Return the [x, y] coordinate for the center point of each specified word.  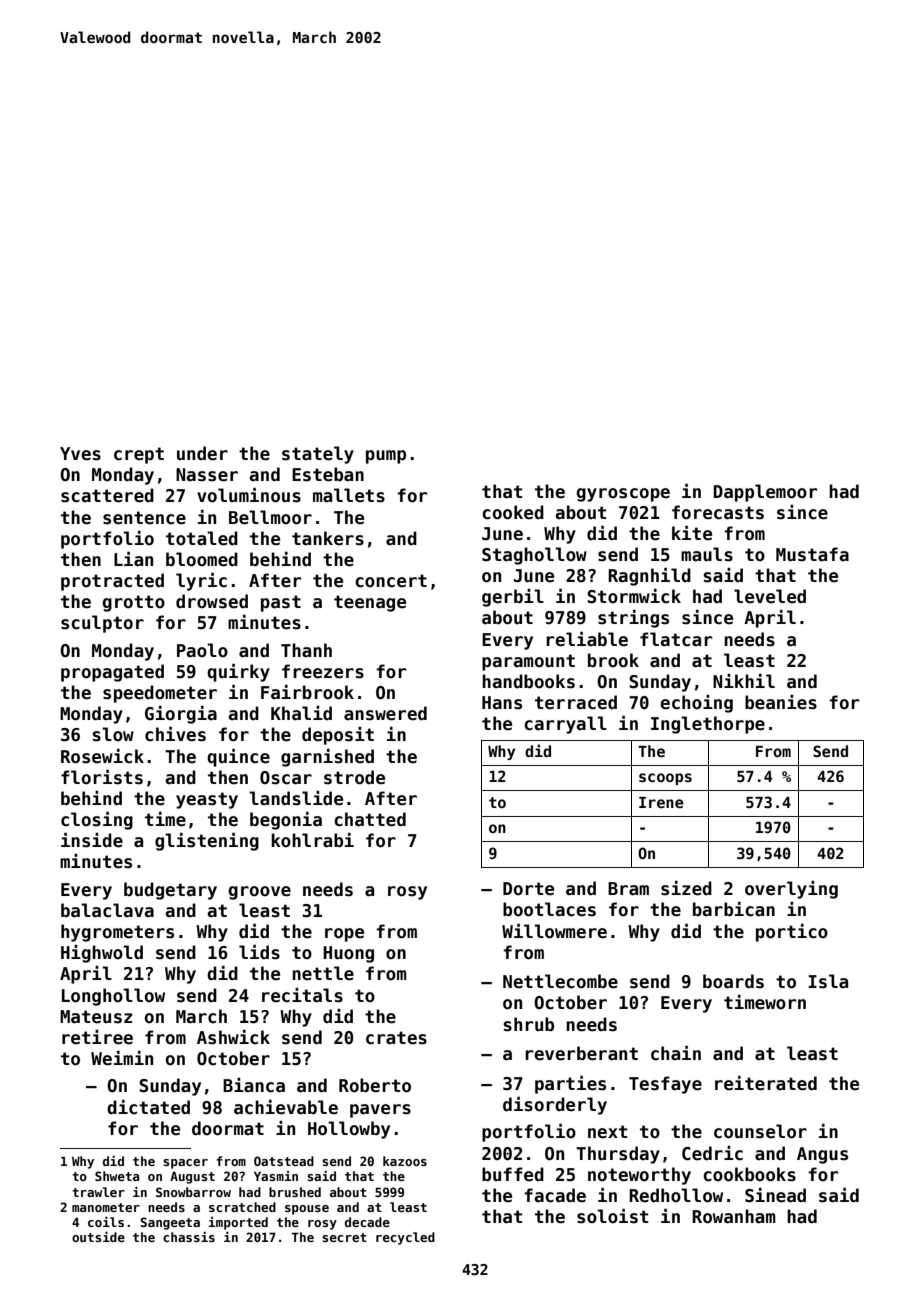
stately [318, 455]
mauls [707, 554]
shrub [528, 1024]
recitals [302, 995]
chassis [189, 1237]
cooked [513, 512]
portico [792, 933]
